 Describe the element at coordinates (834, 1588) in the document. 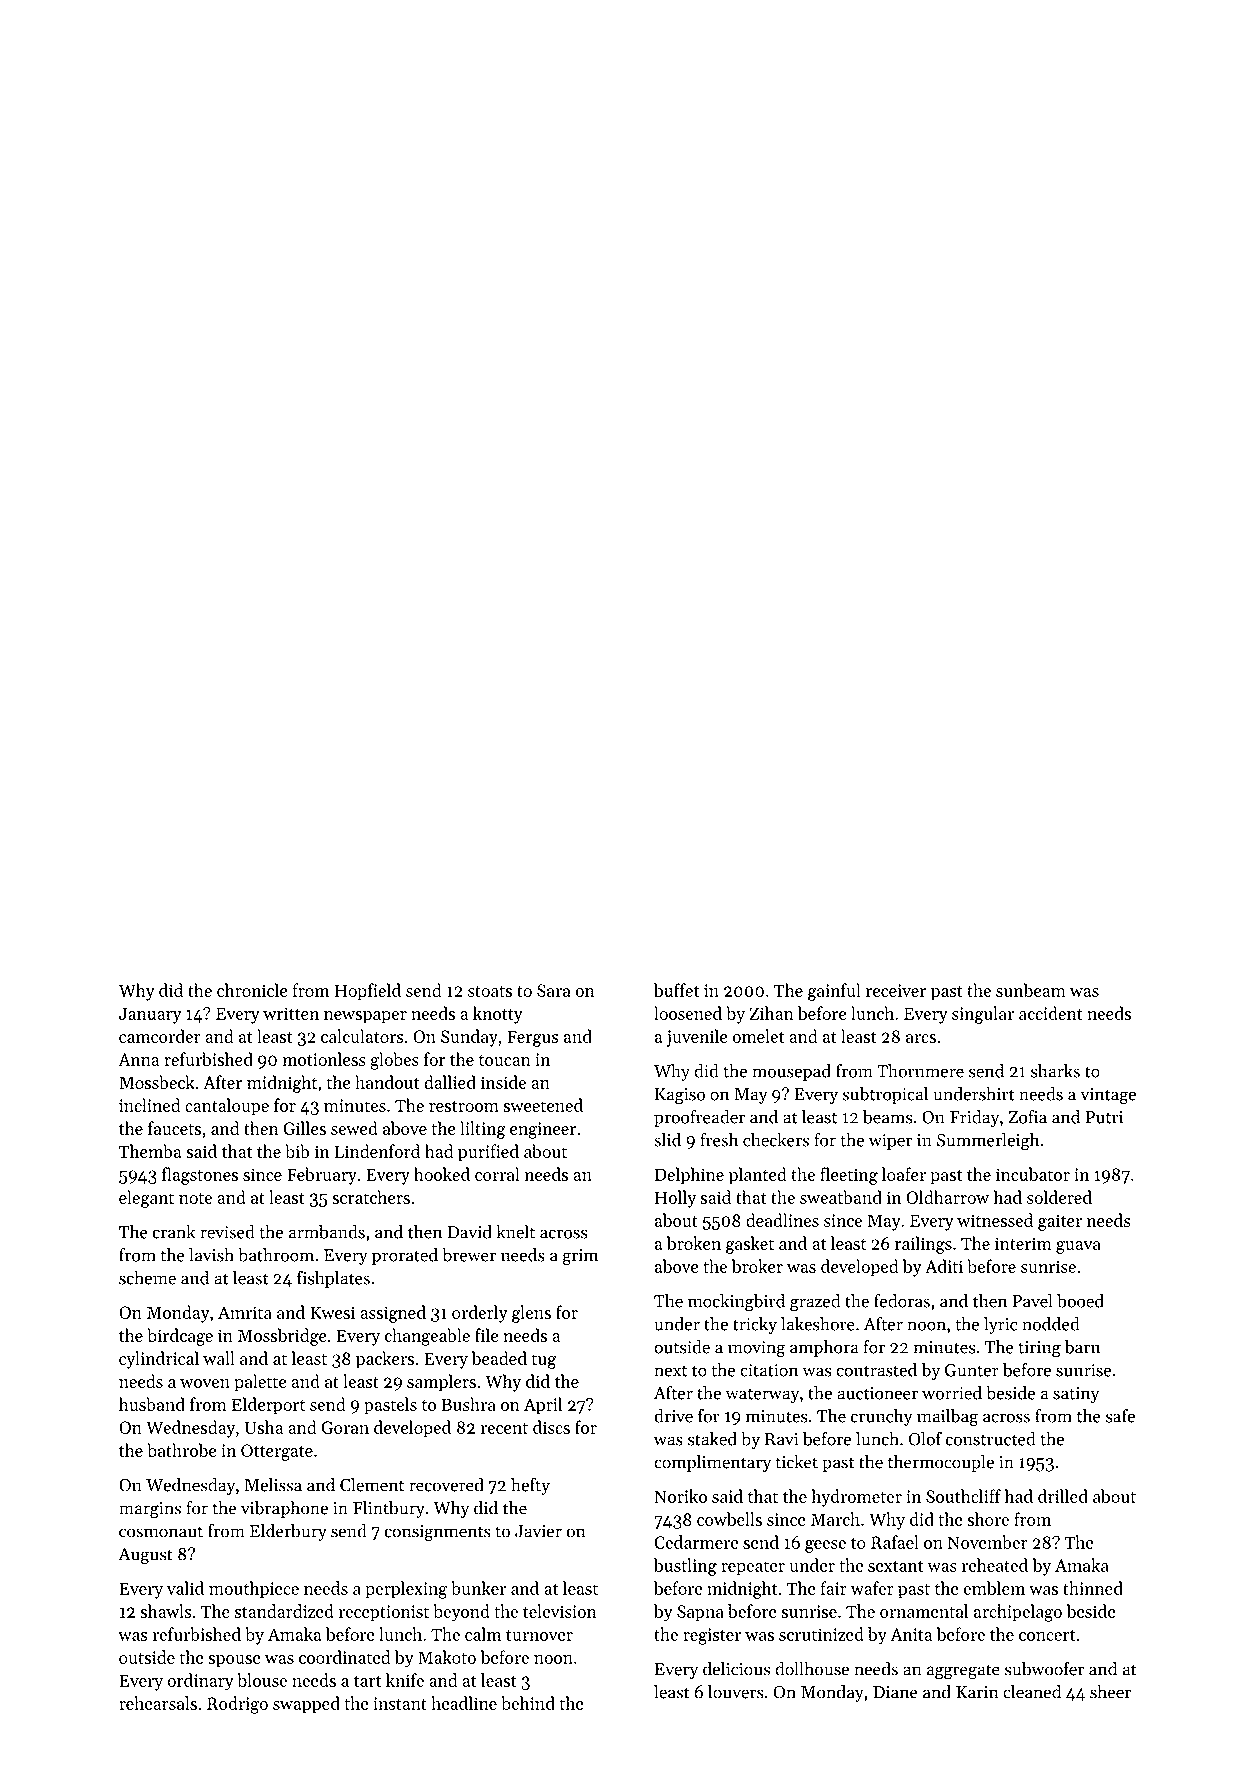

I see `fair` at that location.
